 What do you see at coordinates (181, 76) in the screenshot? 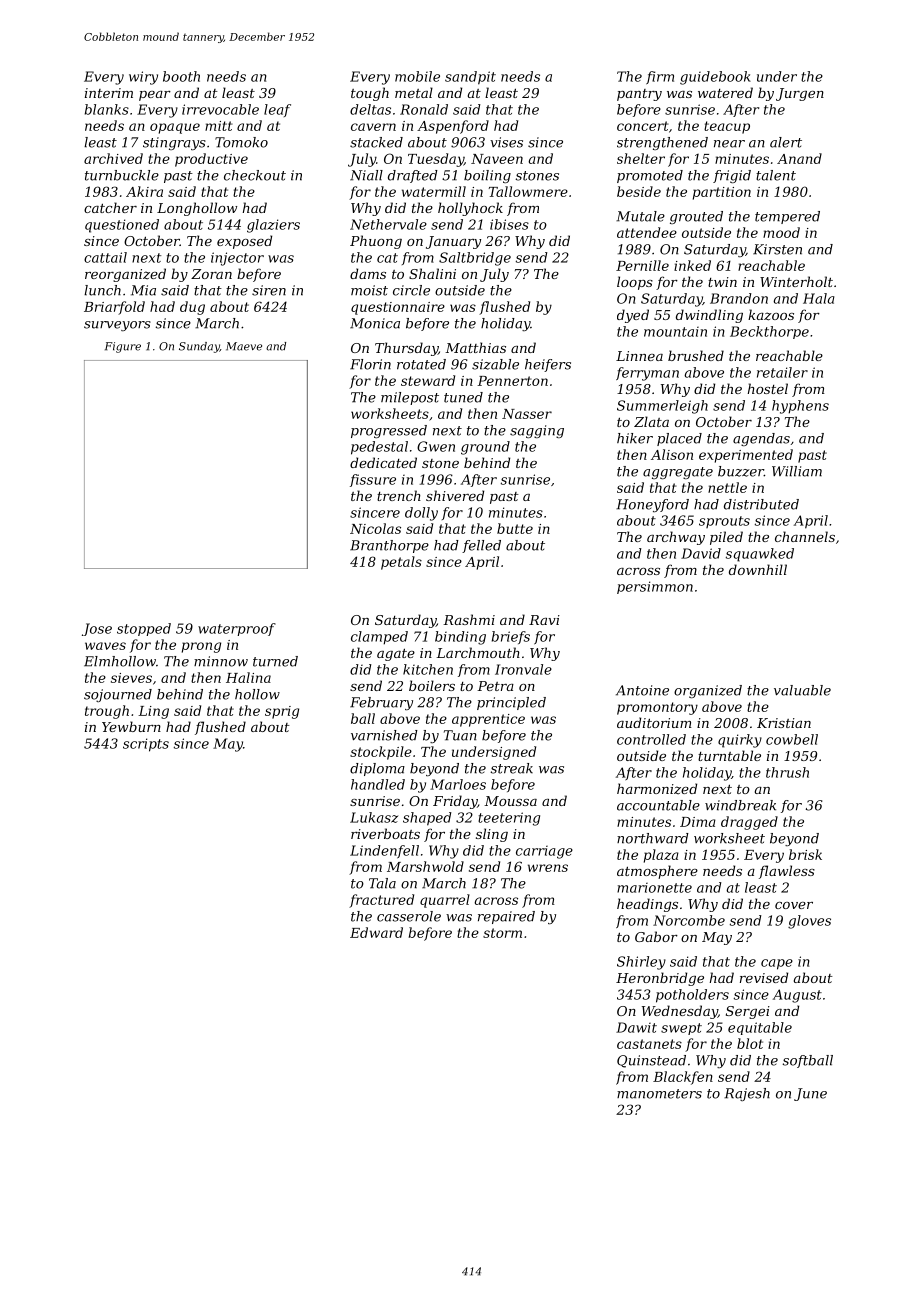
I see `booth` at bounding box center [181, 76].
